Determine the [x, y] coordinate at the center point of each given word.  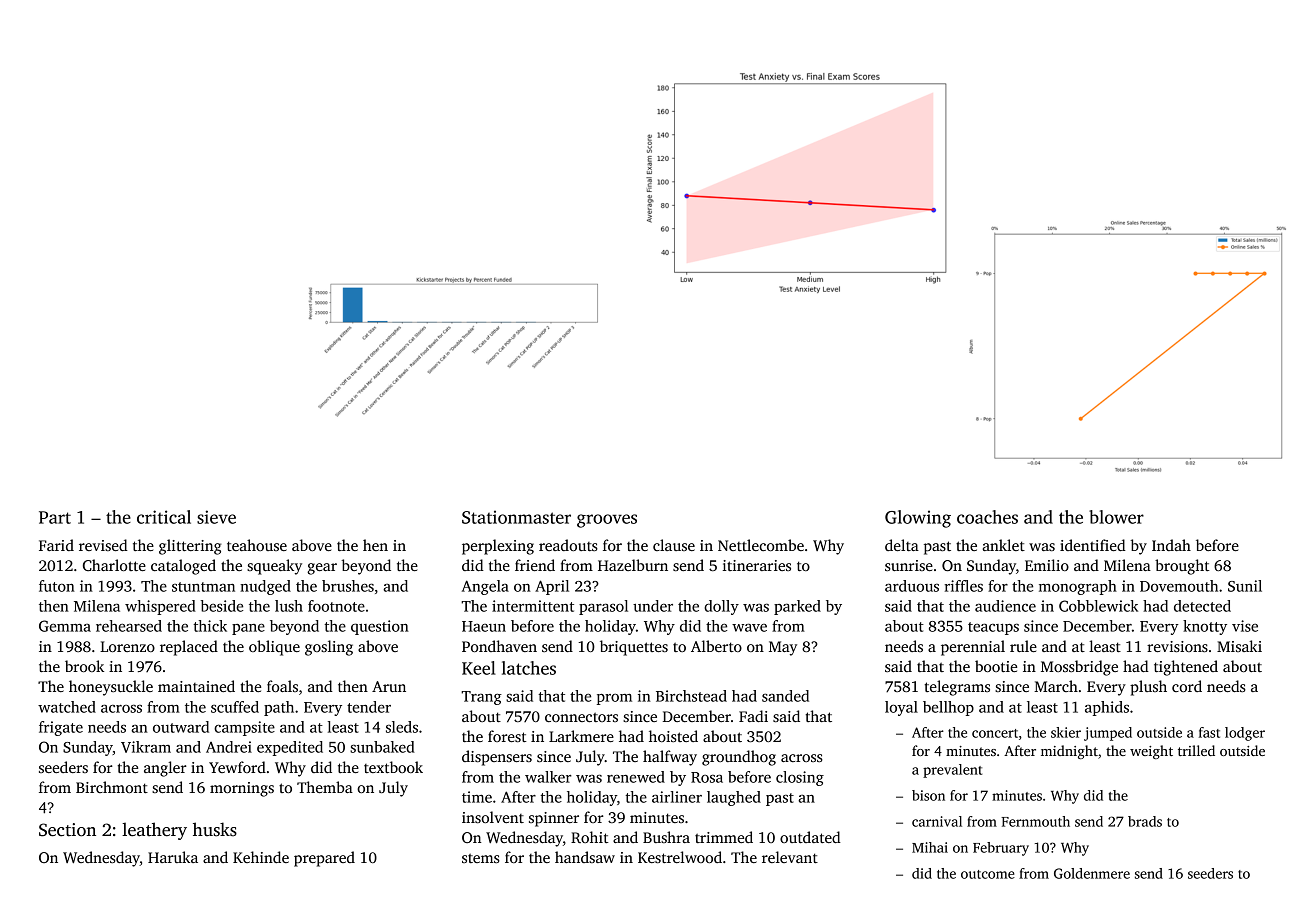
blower [1116, 517]
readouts [568, 545]
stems [481, 858]
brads [1145, 821]
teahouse [257, 545]
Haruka [173, 857]
